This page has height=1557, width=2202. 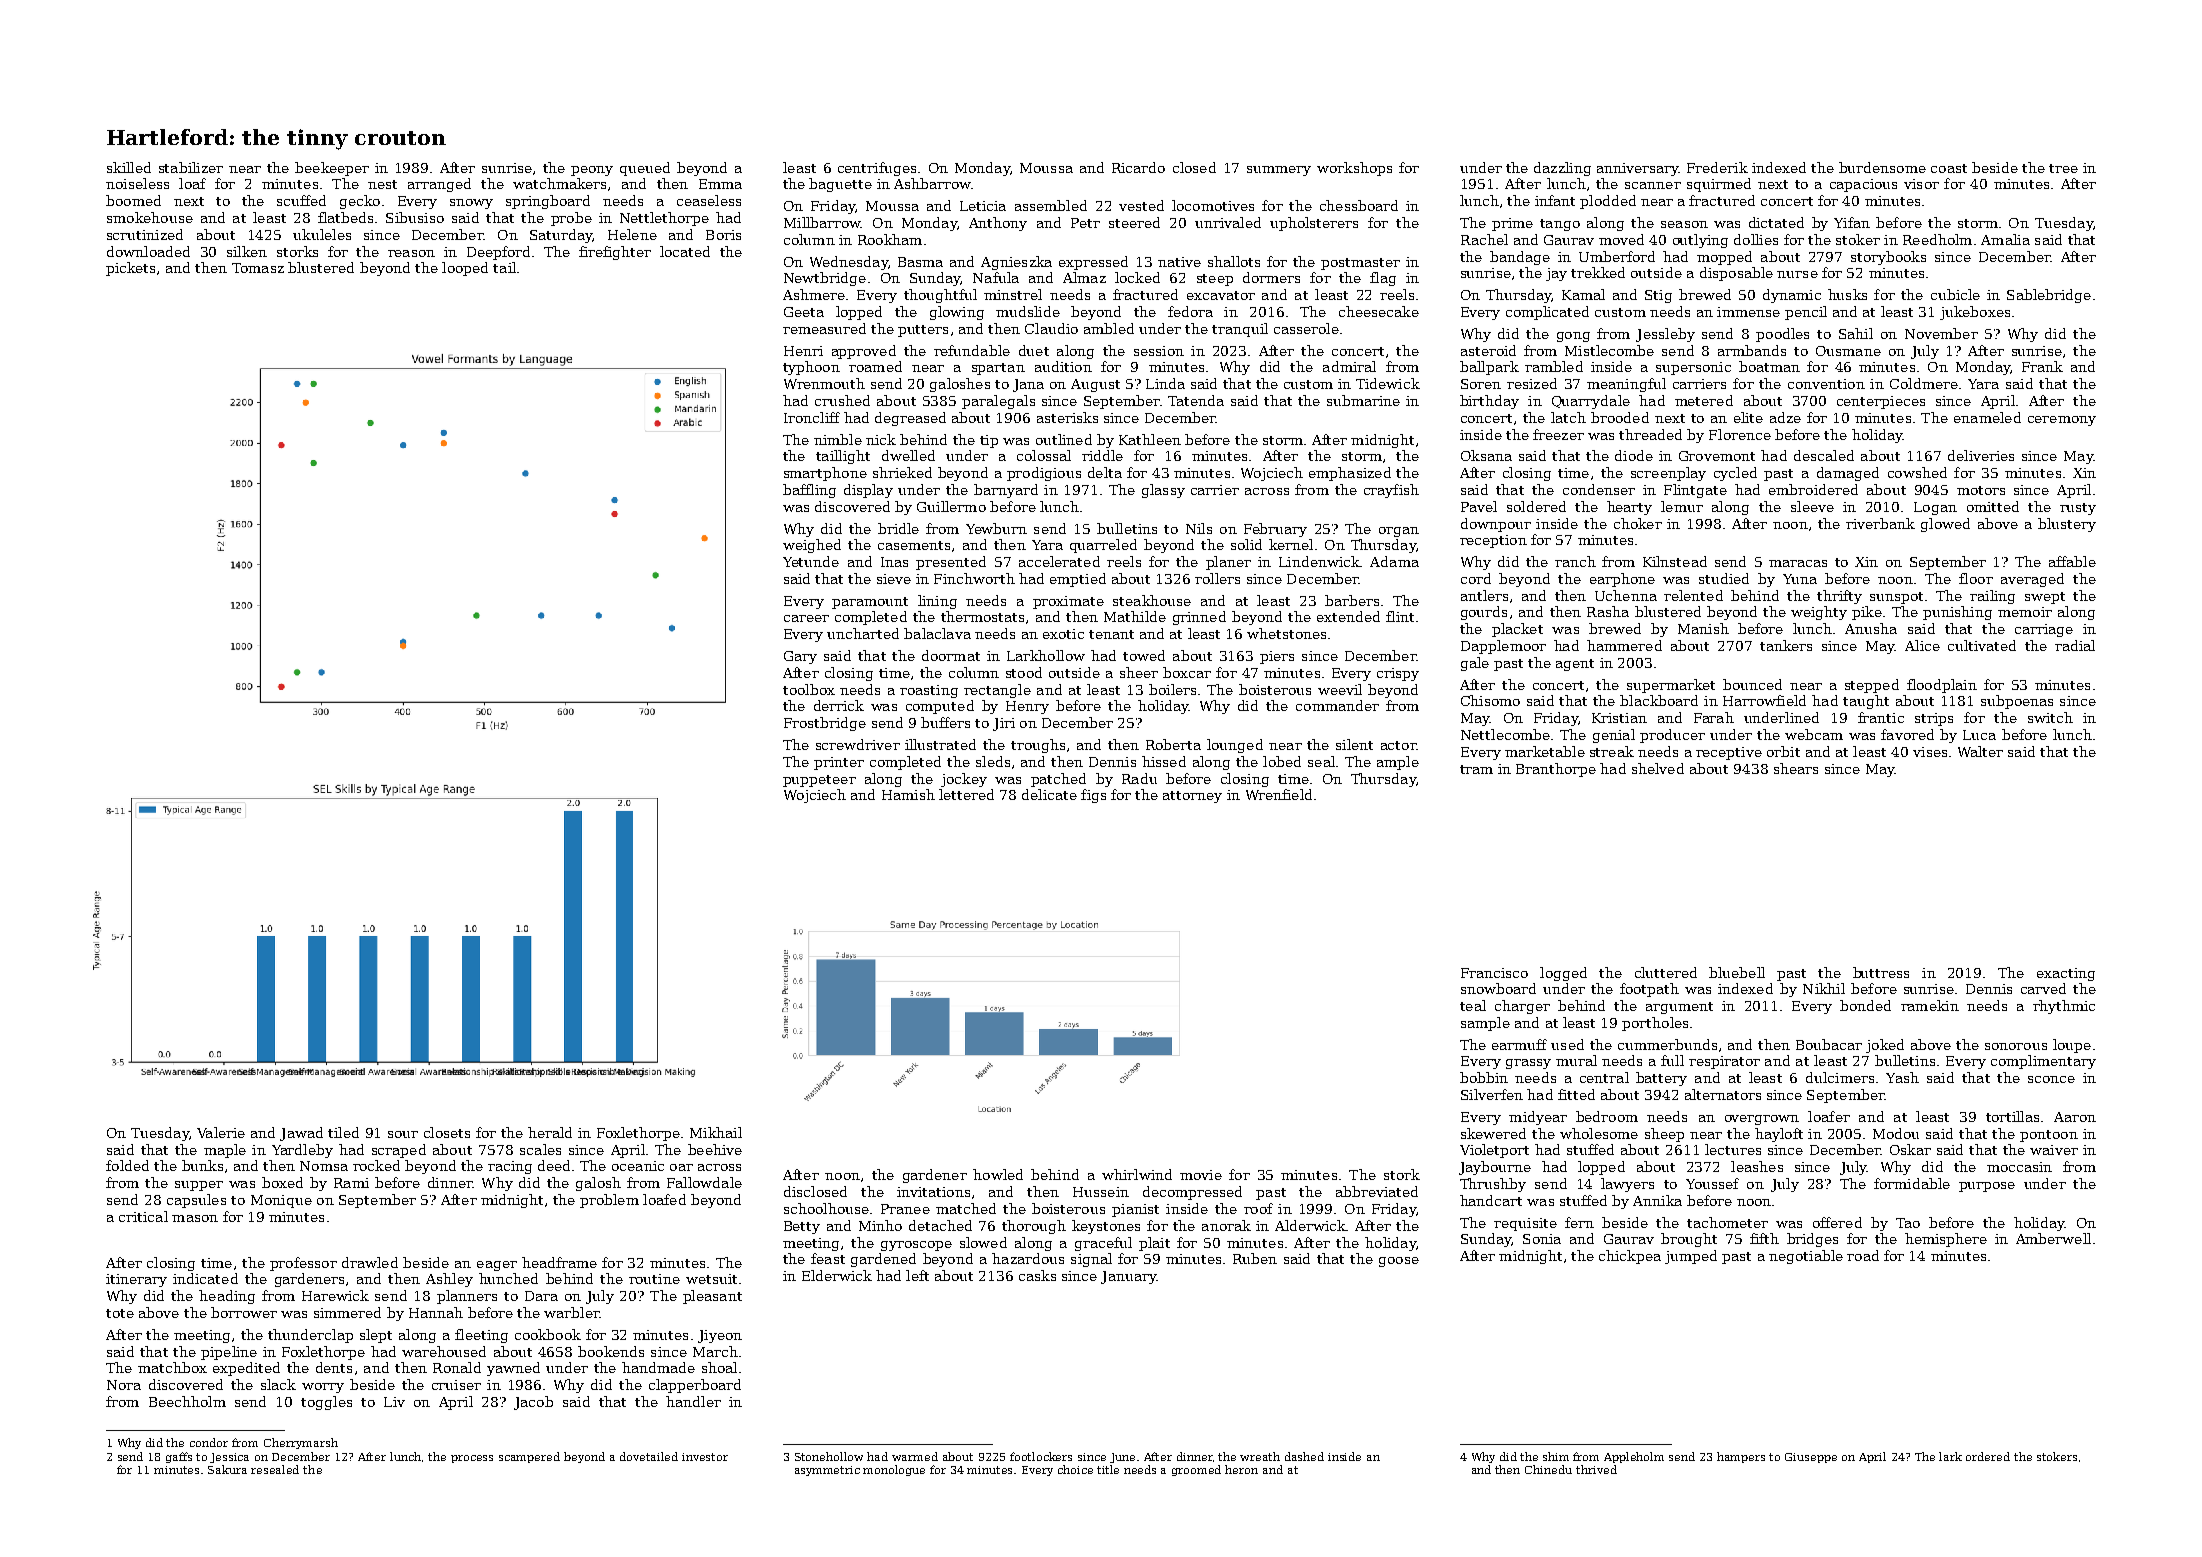 I want to click on whetstones, so click(x=1286, y=633).
